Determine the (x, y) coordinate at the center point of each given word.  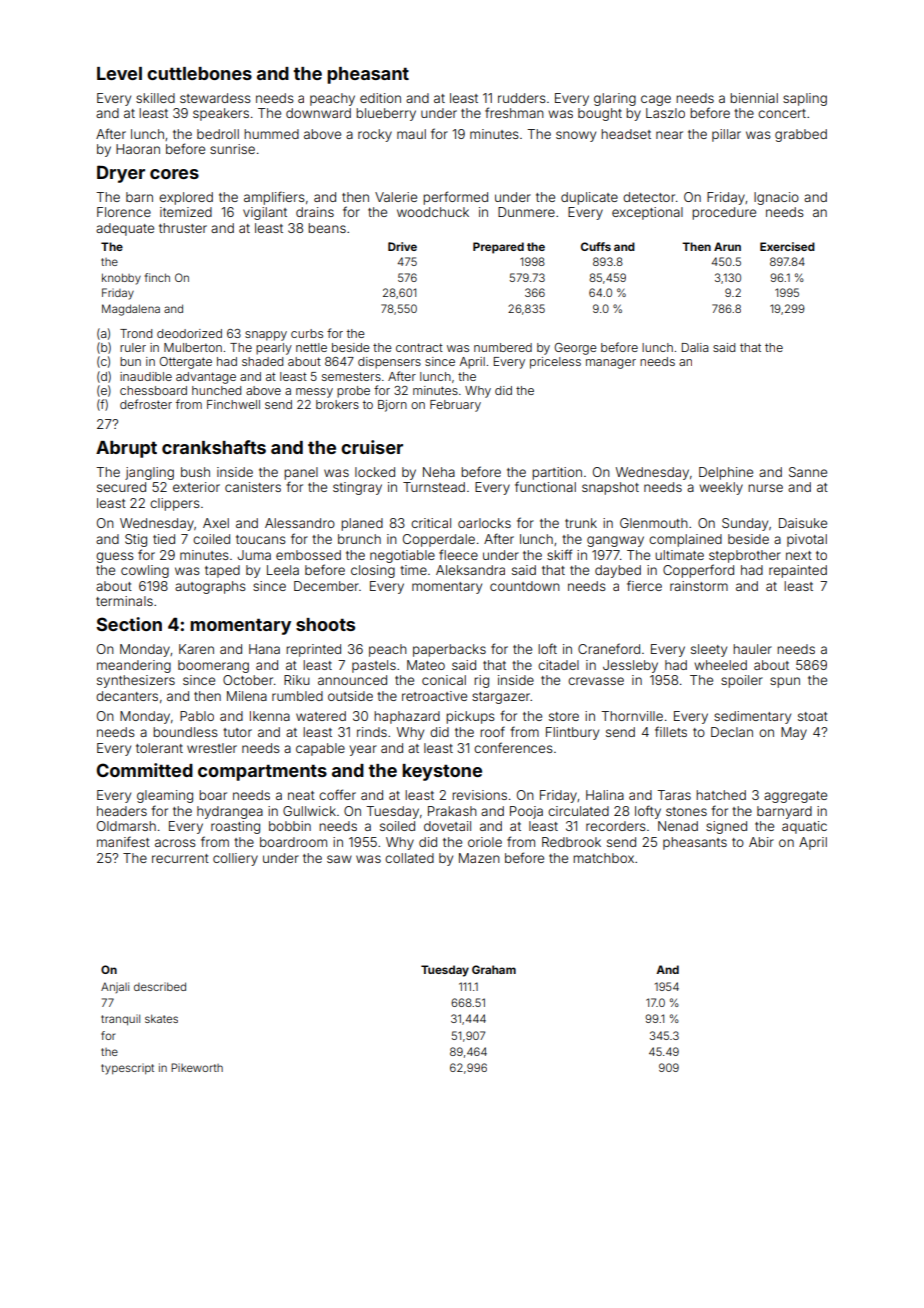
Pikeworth (197, 1067)
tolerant (159, 748)
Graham (494, 969)
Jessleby (630, 666)
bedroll (218, 134)
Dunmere (526, 212)
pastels (374, 666)
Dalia (695, 347)
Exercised (787, 246)
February (455, 406)
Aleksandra (470, 570)
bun (130, 361)
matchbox (603, 858)
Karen (196, 649)
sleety (709, 650)
